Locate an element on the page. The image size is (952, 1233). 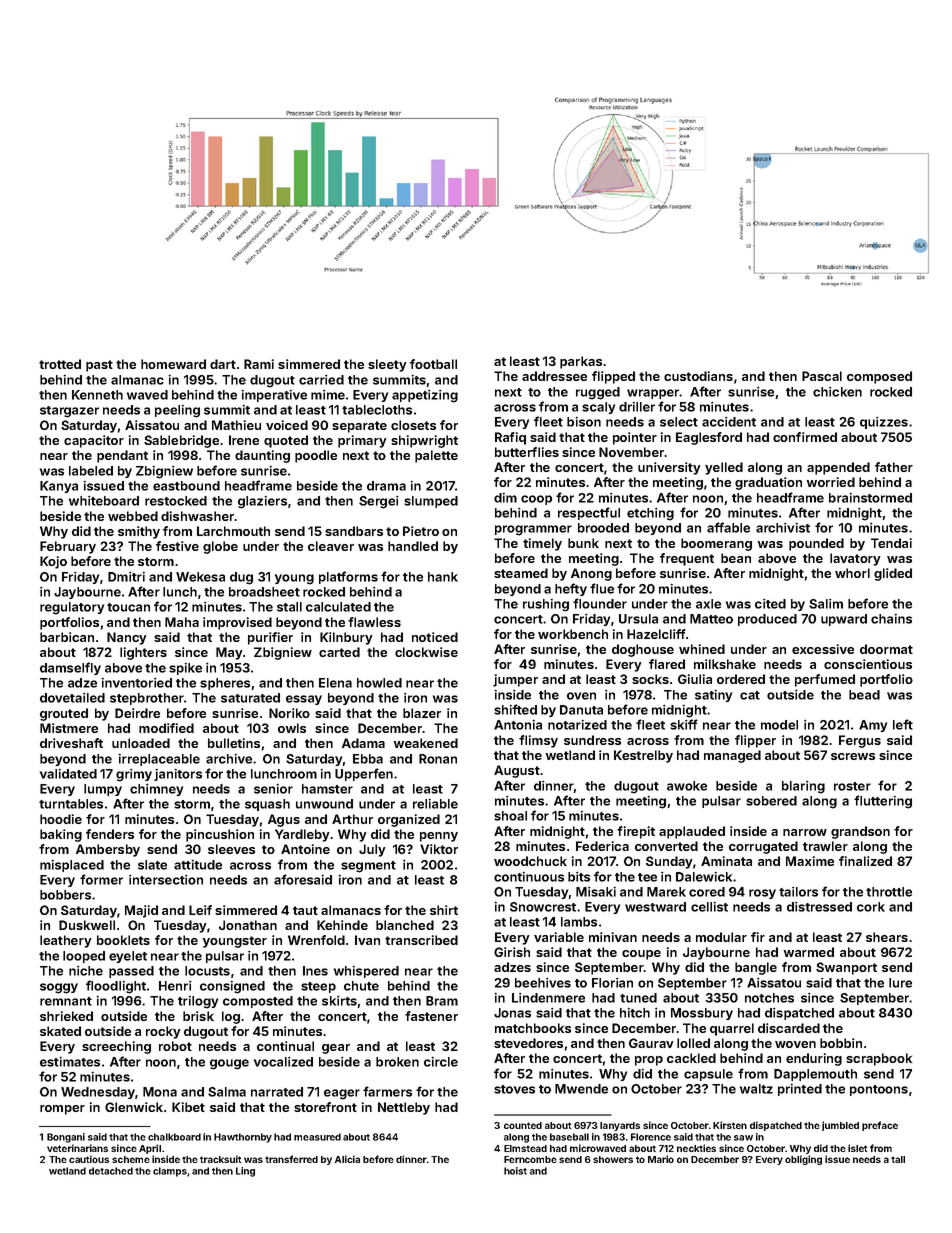
hoist is located at coordinates (515, 1171).
